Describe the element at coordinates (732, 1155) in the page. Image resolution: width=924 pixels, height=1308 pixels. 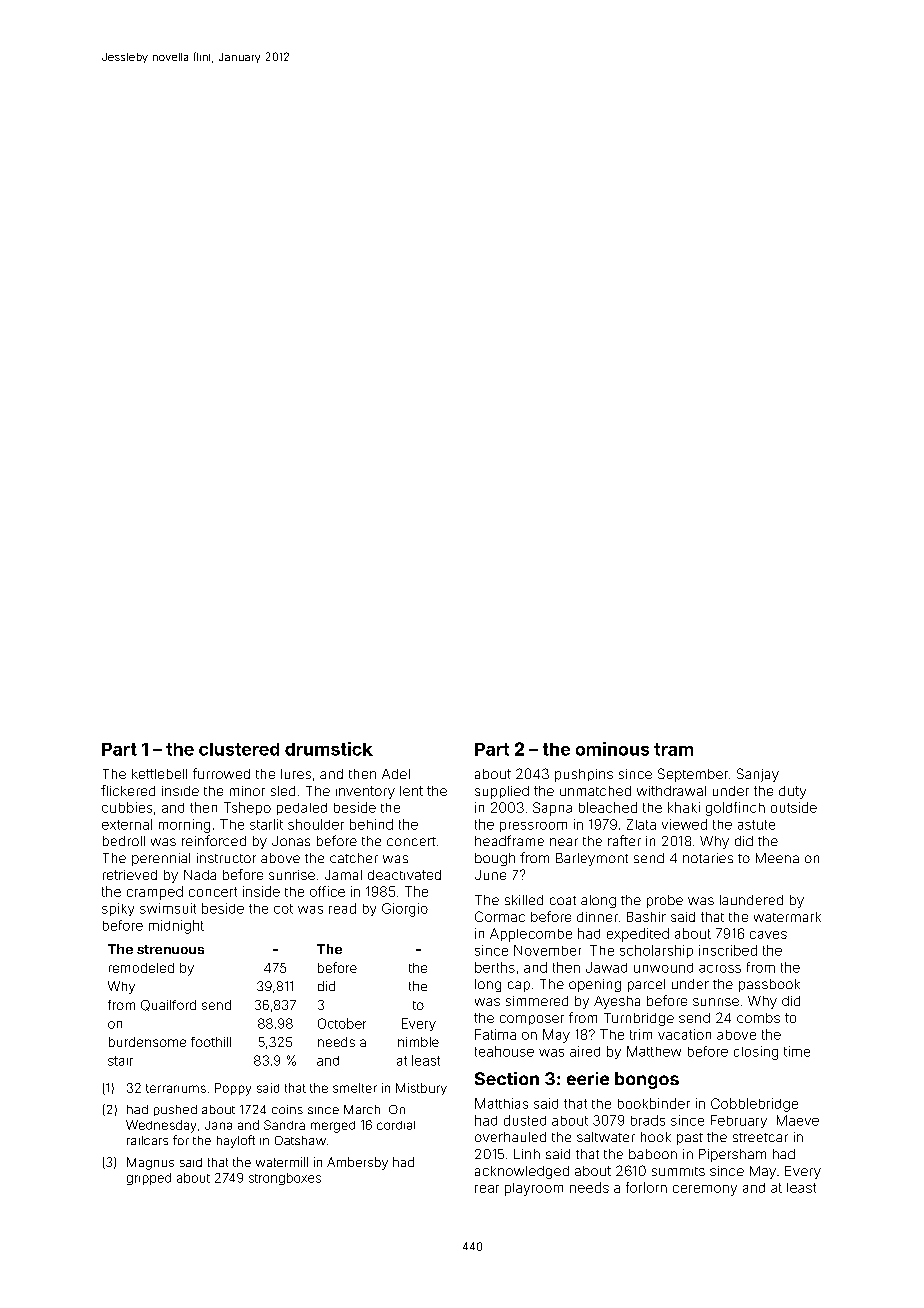
I see `Pipersham` at that location.
